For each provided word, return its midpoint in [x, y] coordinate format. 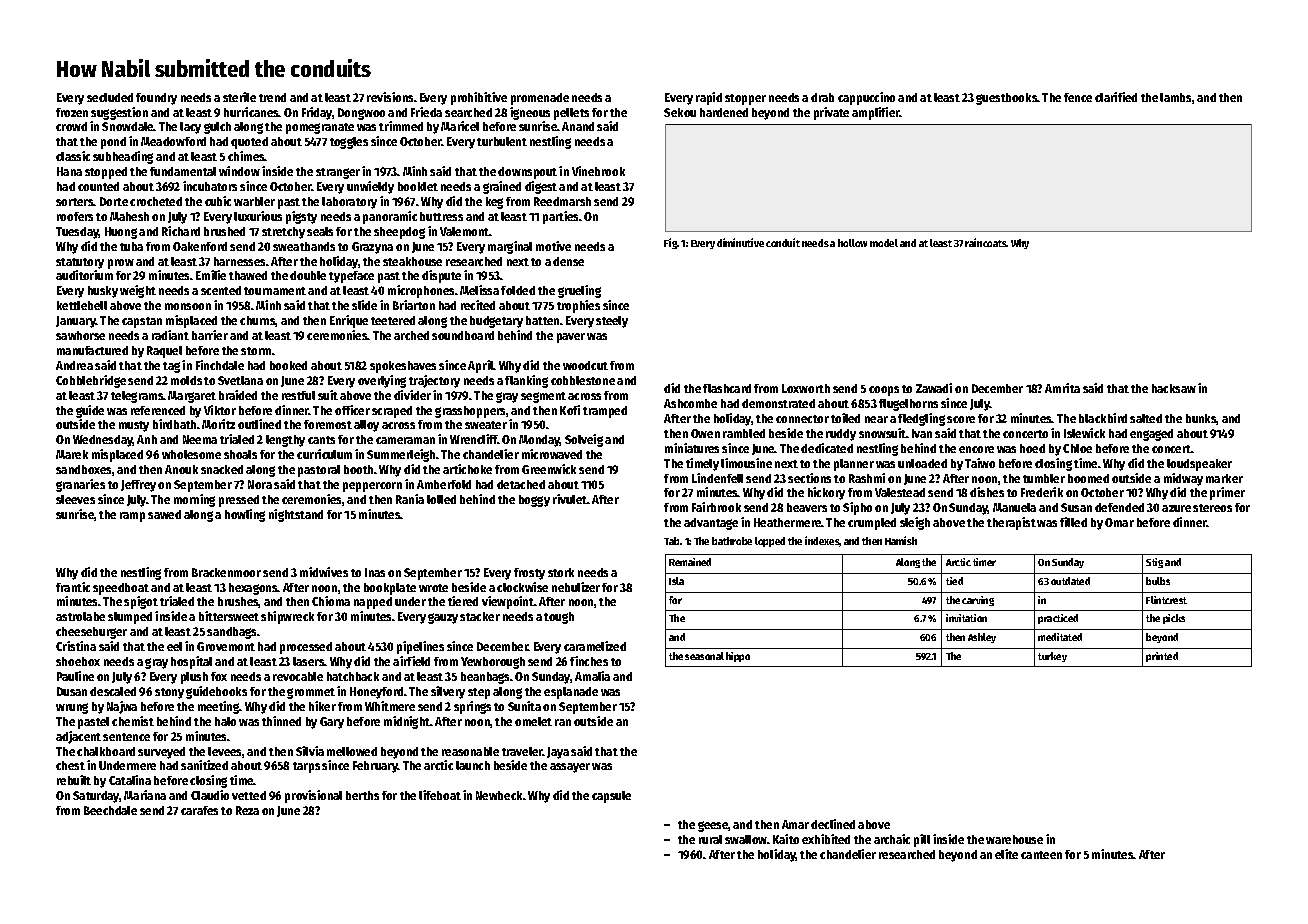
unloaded [922, 463]
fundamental [183, 171]
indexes [822, 541]
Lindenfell [717, 478]
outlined [259, 424]
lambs [1175, 97]
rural [710, 839]
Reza [247, 810]
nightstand [296, 515]
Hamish [901, 540]
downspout [527, 173]
